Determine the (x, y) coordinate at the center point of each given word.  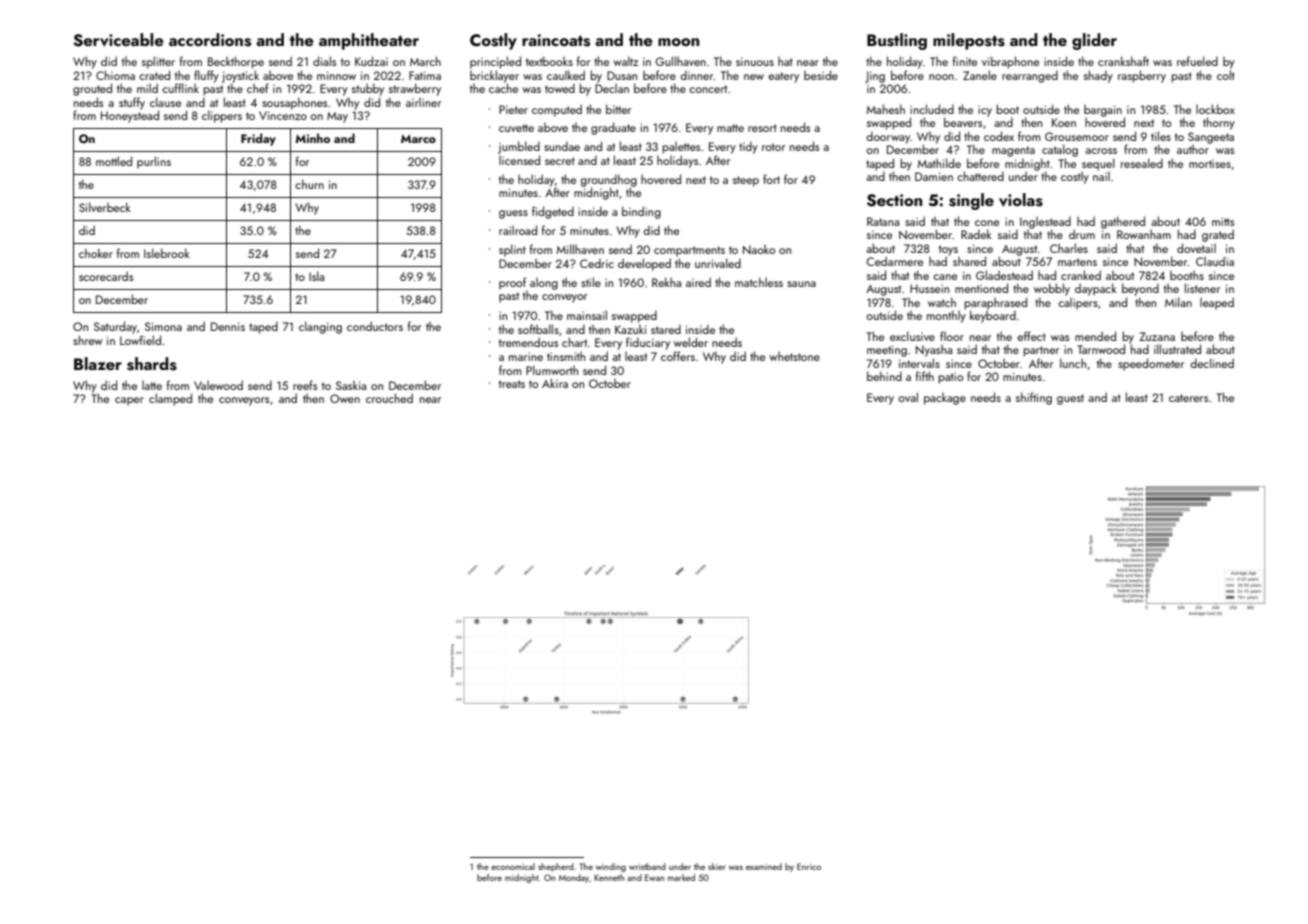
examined (764, 866)
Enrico (809, 866)
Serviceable (118, 40)
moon (678, 42)
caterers (1188, 398)
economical (513, 866)
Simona (163, 326)
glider (1094, 41)
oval (908, 397)
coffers (678, 356)
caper (129, 401)
